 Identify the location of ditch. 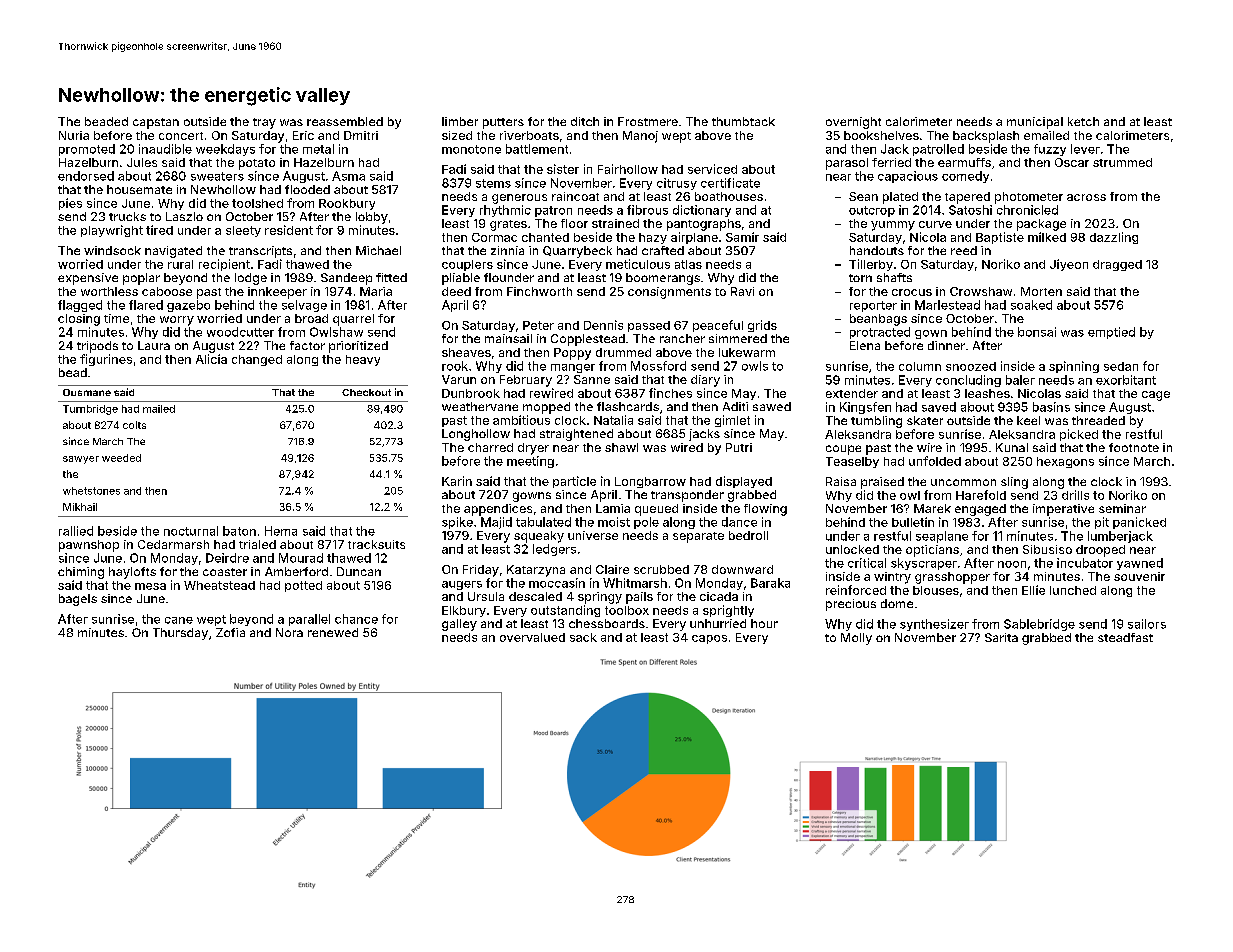
(585, 121).
